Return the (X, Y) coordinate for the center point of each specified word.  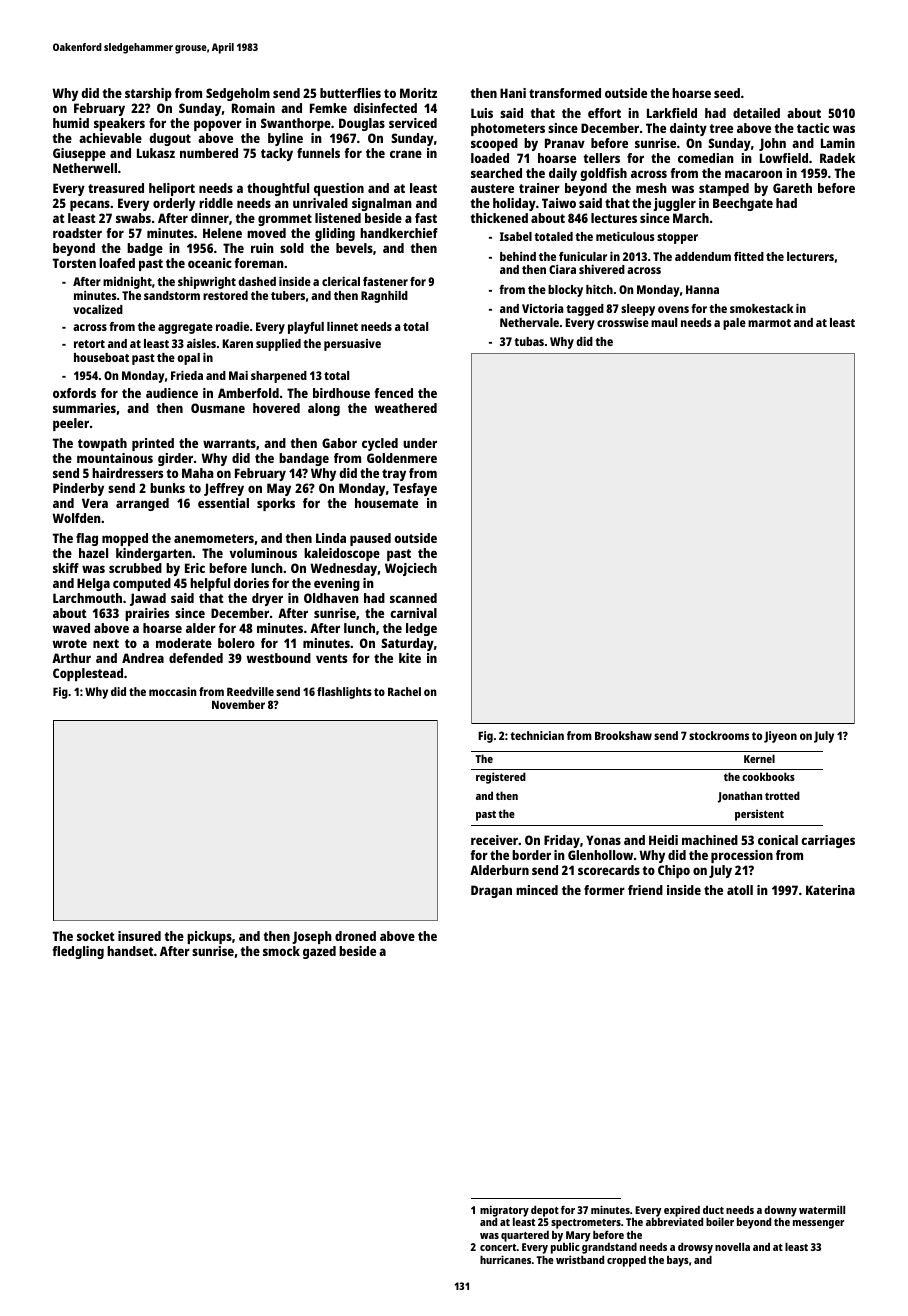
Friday (562, 841)
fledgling (78, 952)
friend (645, 890)
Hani (513, 93)
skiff (66, 568)
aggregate (185, 328)
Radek (837, 158)
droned (355, 936)
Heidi (663, 840)
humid (71, 123)
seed (727, 93)
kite (410, 658)
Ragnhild (384, 297)
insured (139, 936)
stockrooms (719, 735)
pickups (209, 937)
